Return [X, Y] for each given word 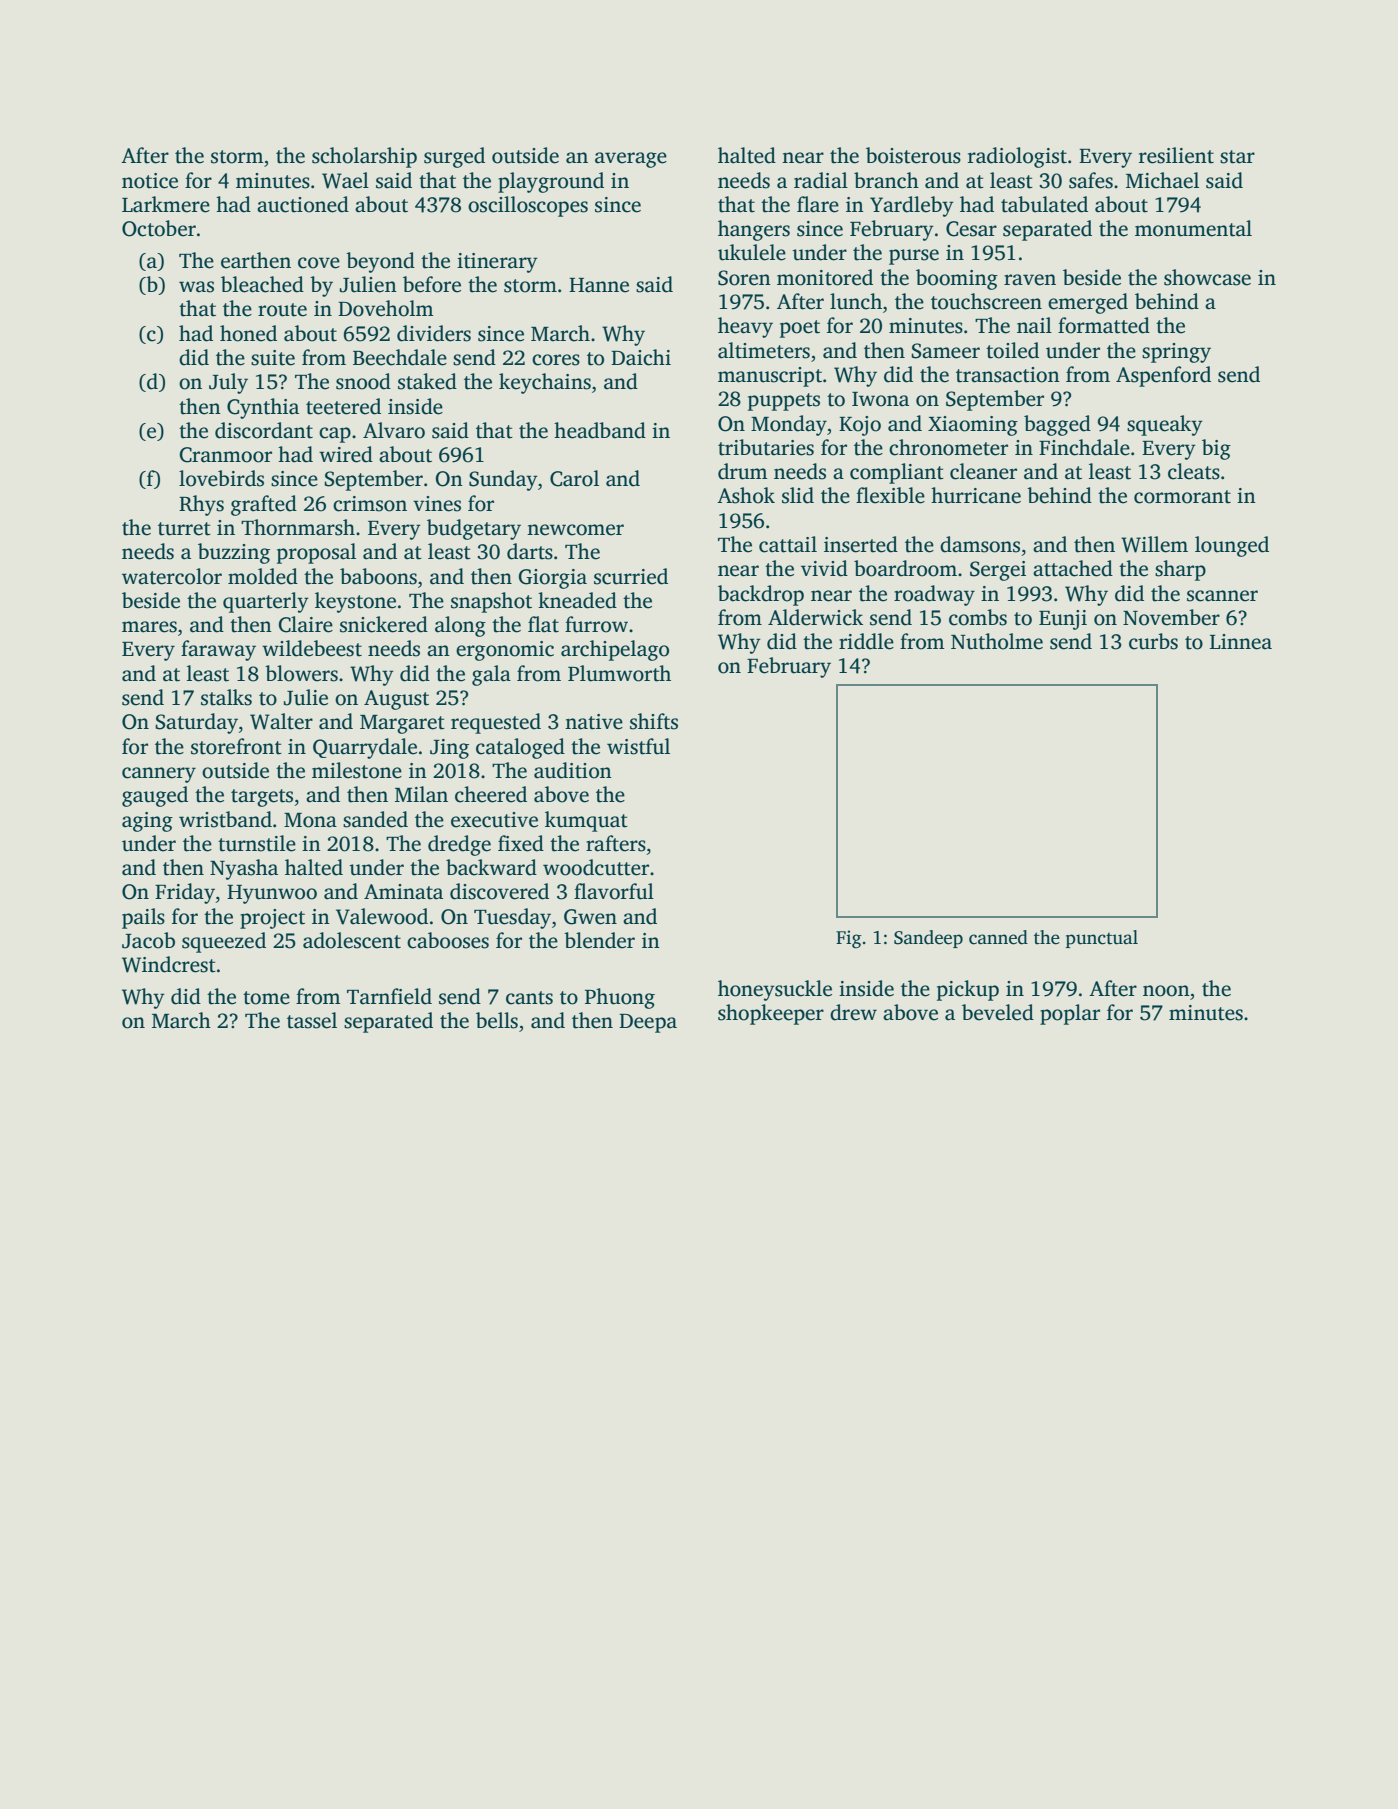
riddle [866, 641]
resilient [1176, 155]
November [1171, 617]
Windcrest [169, 964]
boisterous [913, 155]
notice [150, 181]
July [228, 383]
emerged [1088, 303]
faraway [218, 650]
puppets [784, 402]
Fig [848, 939]
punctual [1102, 939]
